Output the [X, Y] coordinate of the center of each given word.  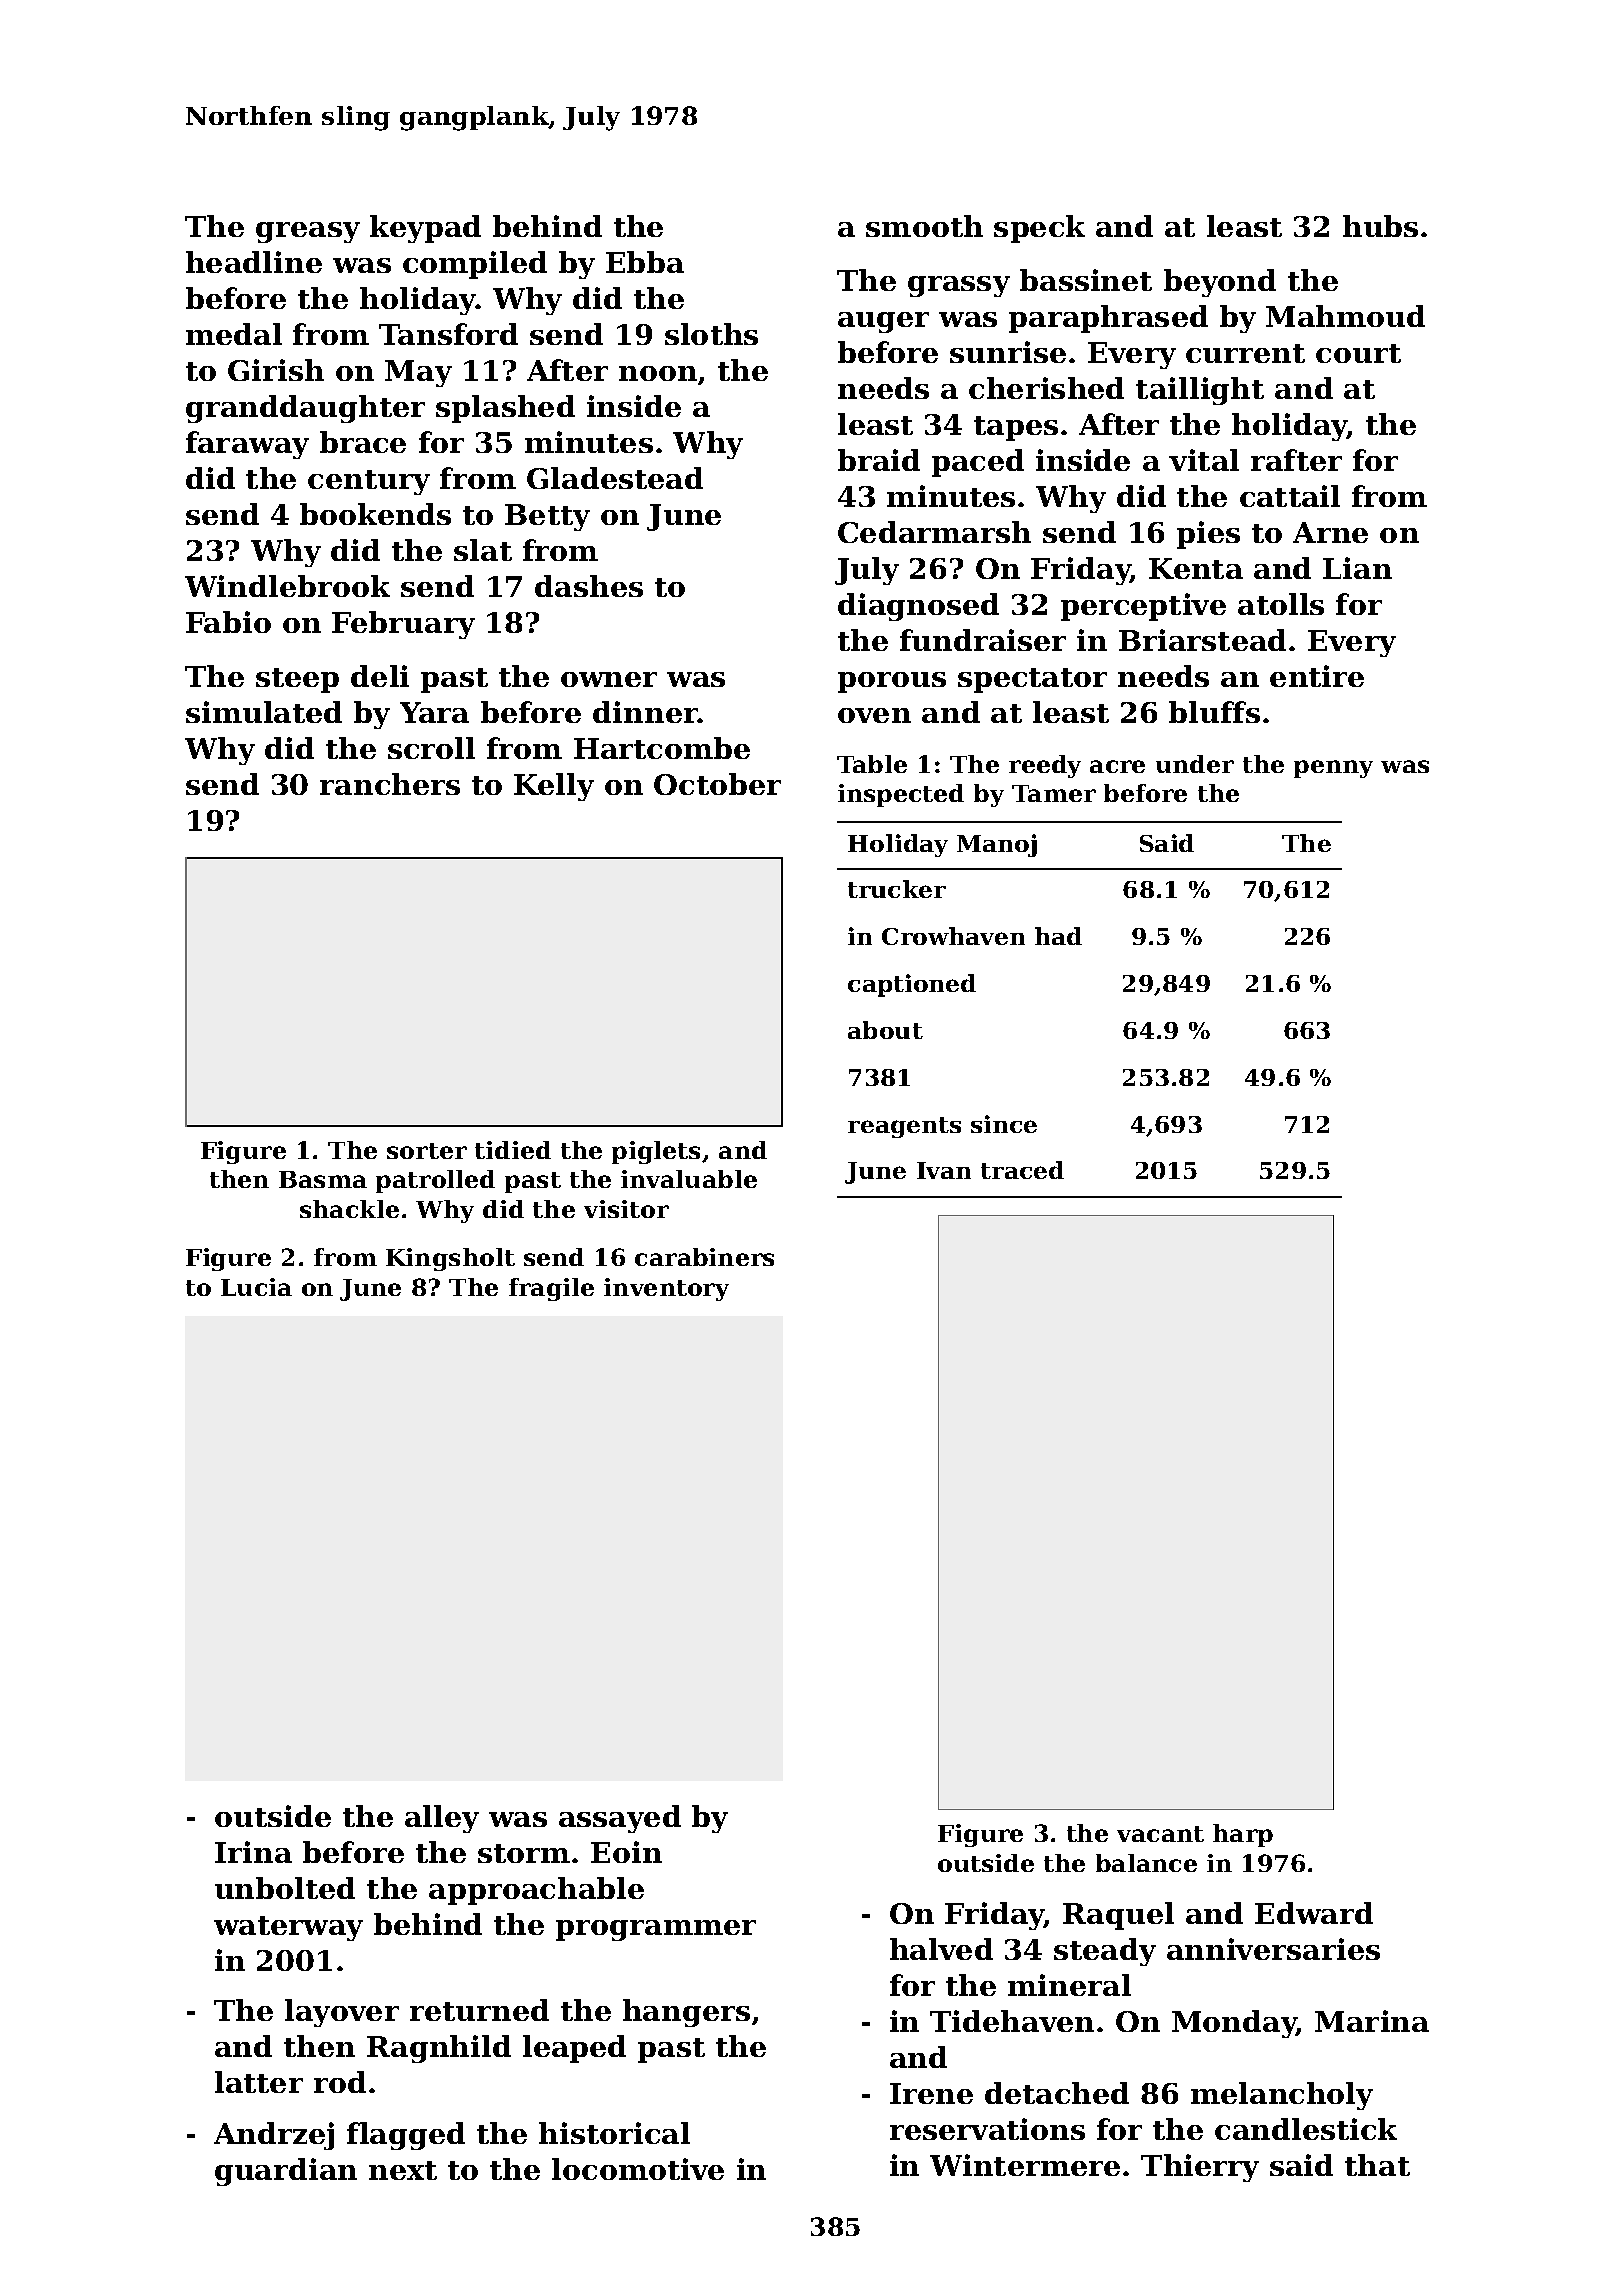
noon [658, 373]
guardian [286, 2172]
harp [1243, 1835]
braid [879, 460]
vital [1204, 460]
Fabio [228, 622]
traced [1022, 1170]
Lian [1357, 568]
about [885, 1030]
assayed [620, 1819]
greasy [308, 232]
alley [442, 1819]
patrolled [435, 1181]
